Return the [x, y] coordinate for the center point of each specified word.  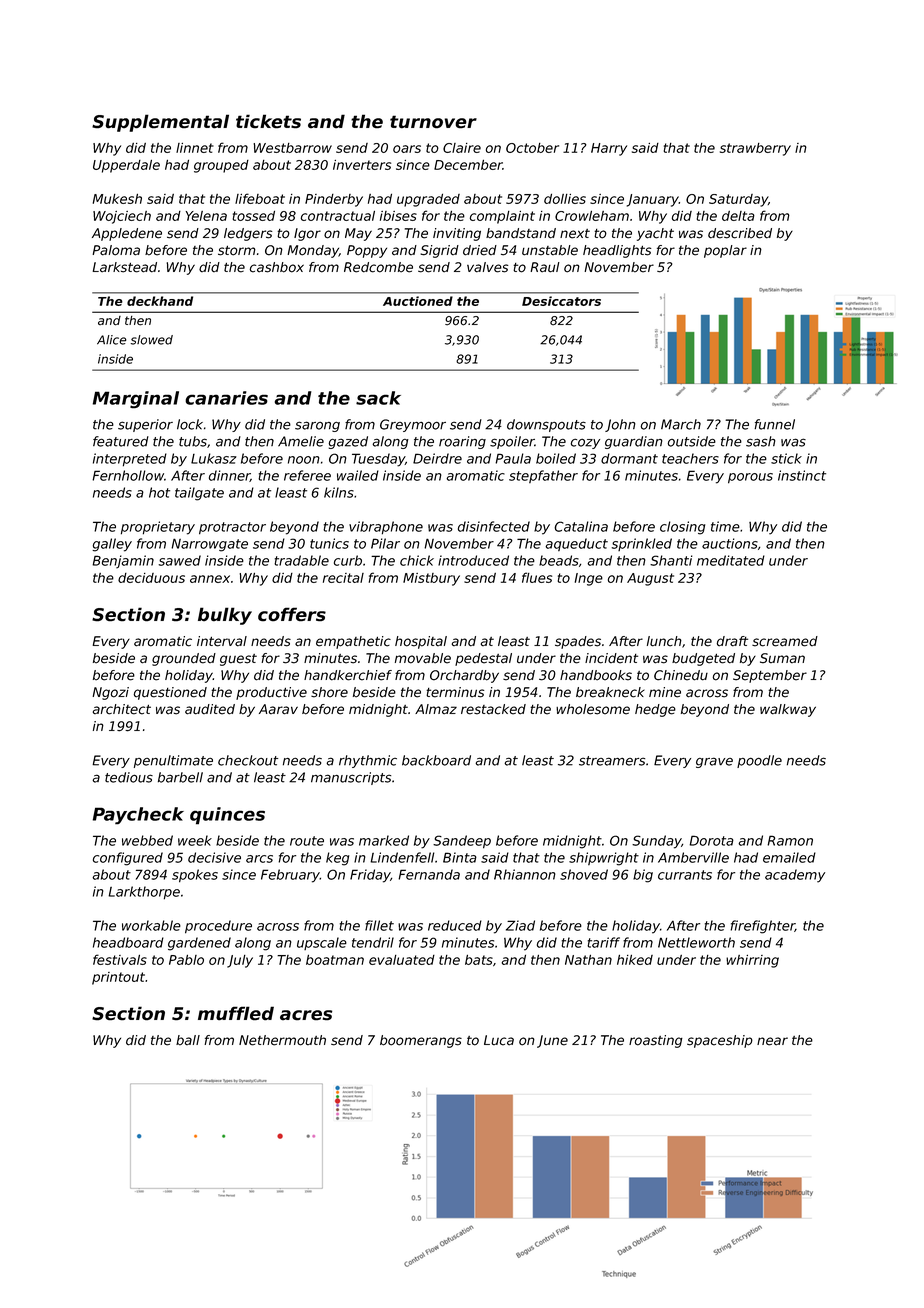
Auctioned [418, 301]
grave [714, 762]
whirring [752, 961]
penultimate [173, 761]
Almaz [436, 709]
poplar [725, 251]
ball [188, 1040]
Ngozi [110, 693]
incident [611, 658]
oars [407, 149]
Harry [609, 149]
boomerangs [421, 1041]
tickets [268, 121]
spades [578, 642]
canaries [226, 398]
